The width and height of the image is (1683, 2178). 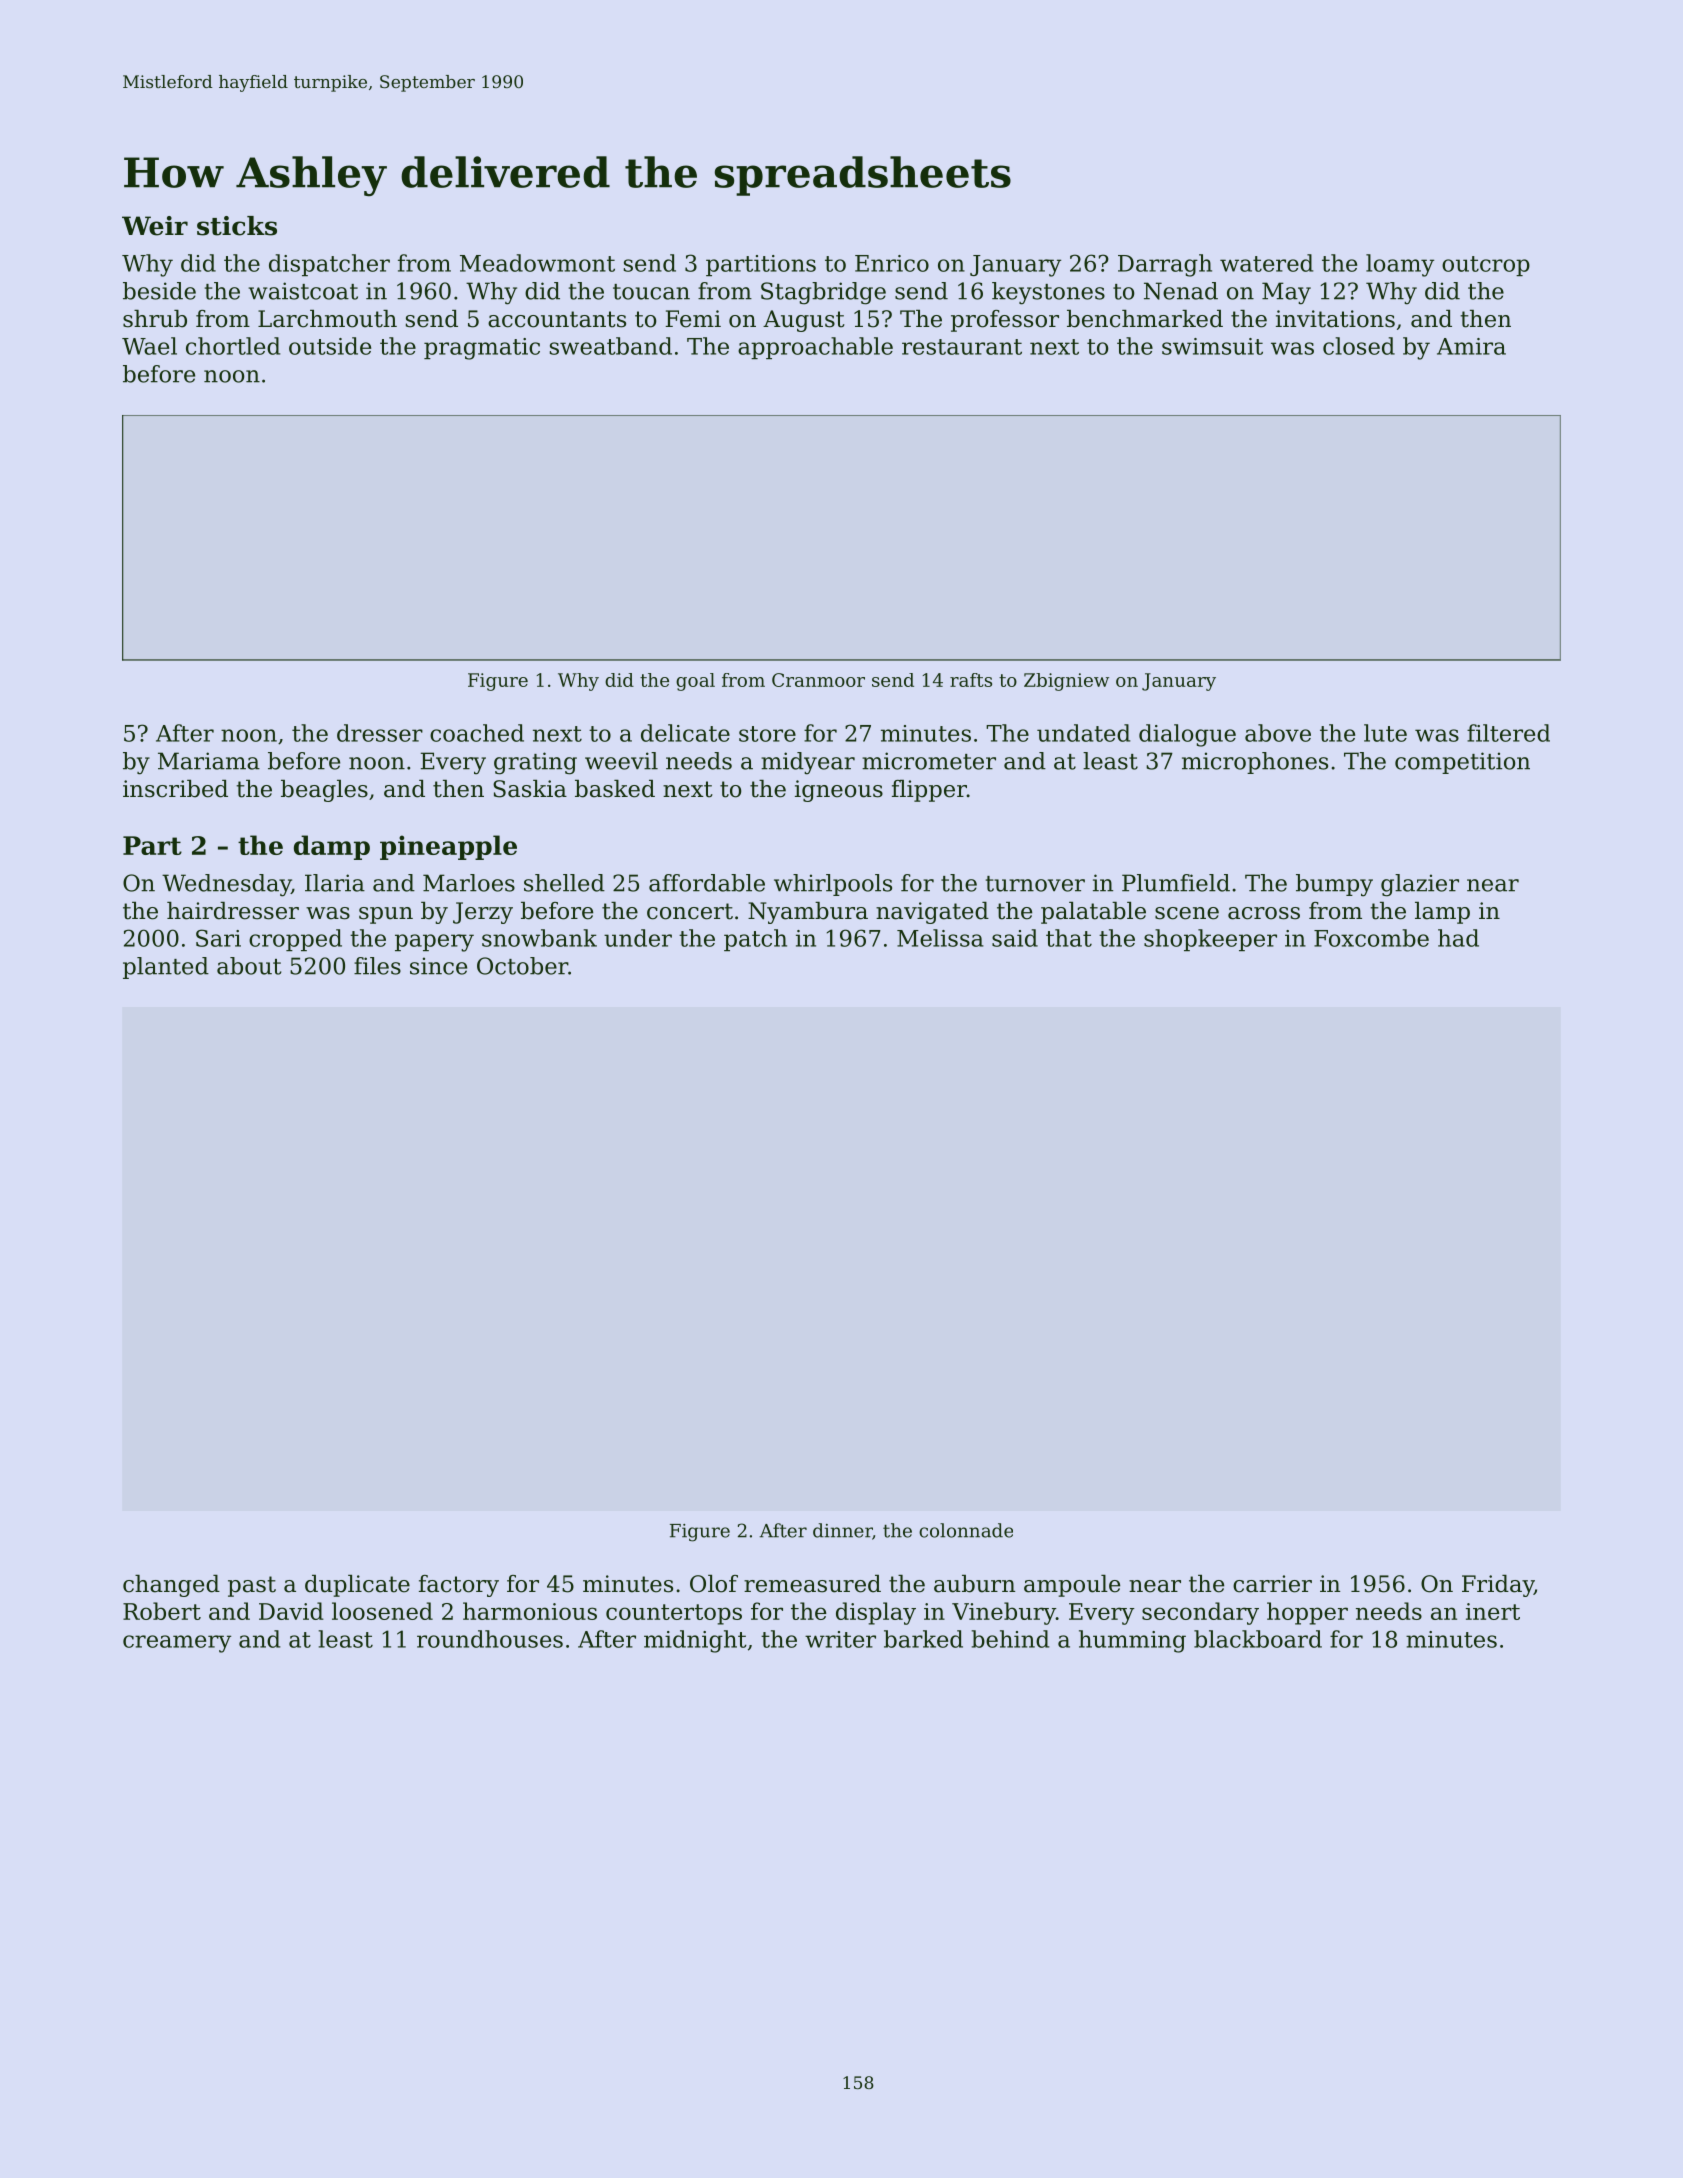 I want to click on David, so click(x=291, y=1611).
